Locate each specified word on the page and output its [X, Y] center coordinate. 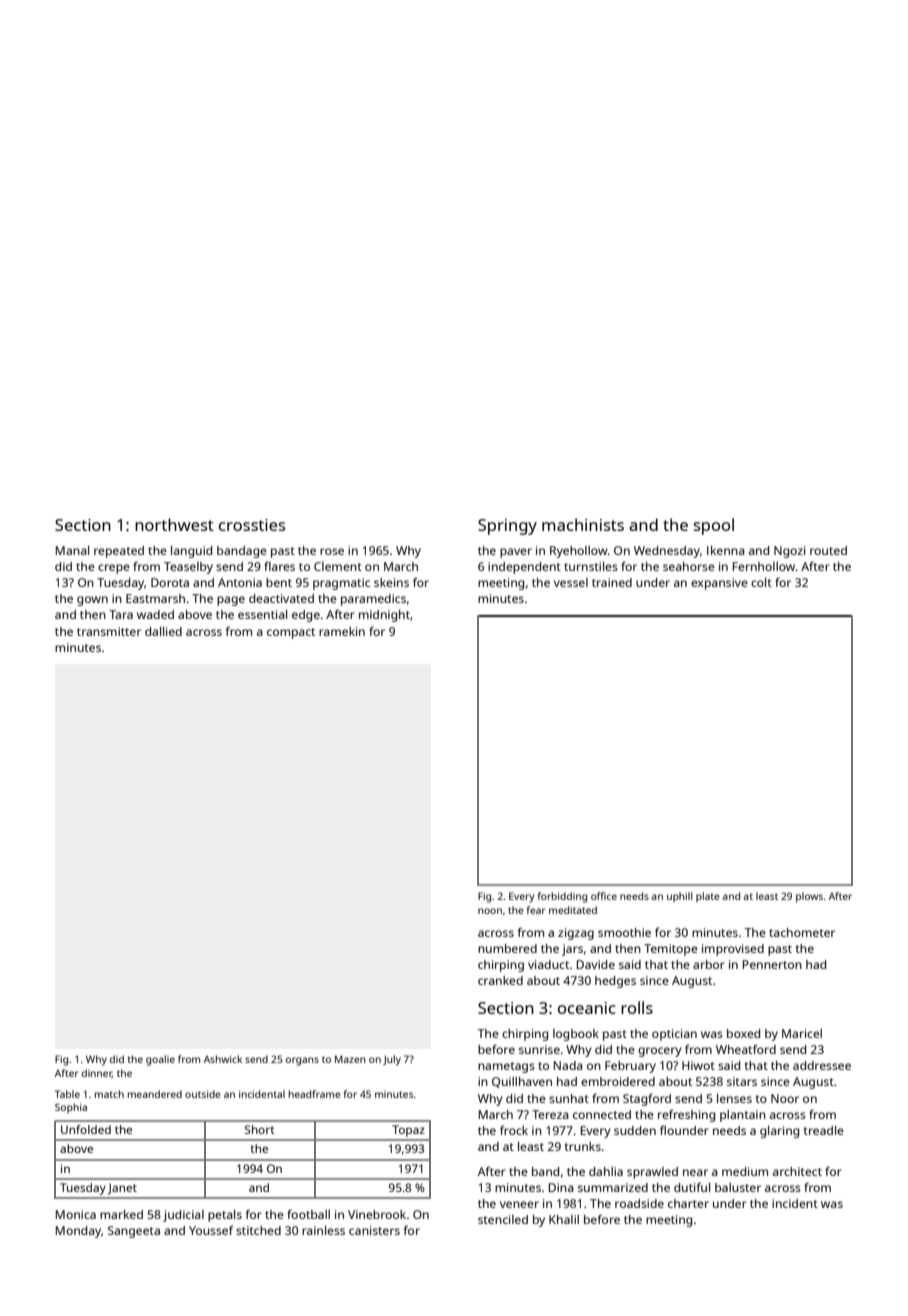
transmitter [109, 631]
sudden [635, 1130]
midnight [384, 616]
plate [708, 897]
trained [612, 582]
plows [809, 897]
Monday [78, 1232]
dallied [163, 631]
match [109, 1094]
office [604, 896]
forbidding [562, 897]
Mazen [350, 1059]
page [231, 601]
